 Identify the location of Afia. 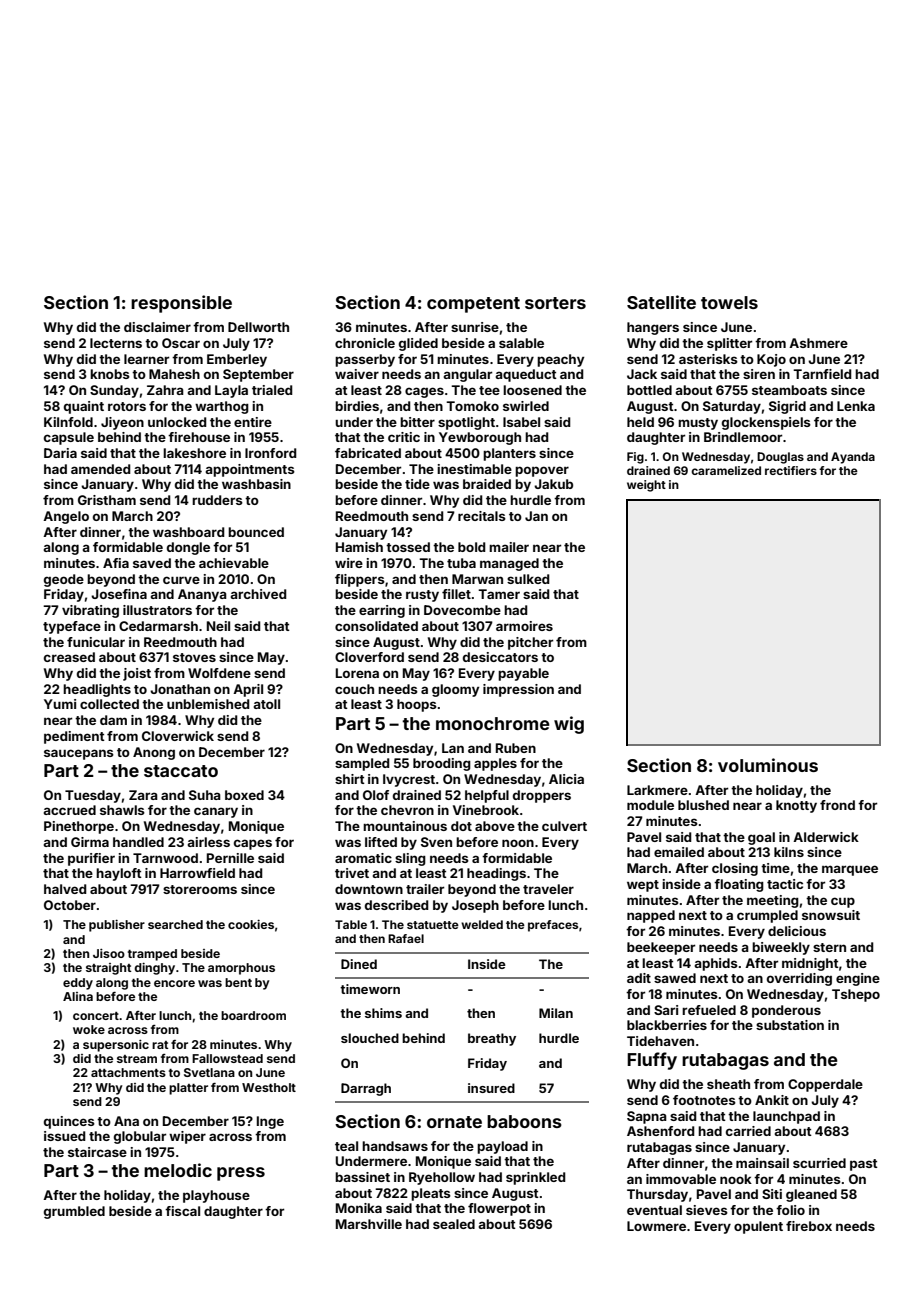
(116, 563).
